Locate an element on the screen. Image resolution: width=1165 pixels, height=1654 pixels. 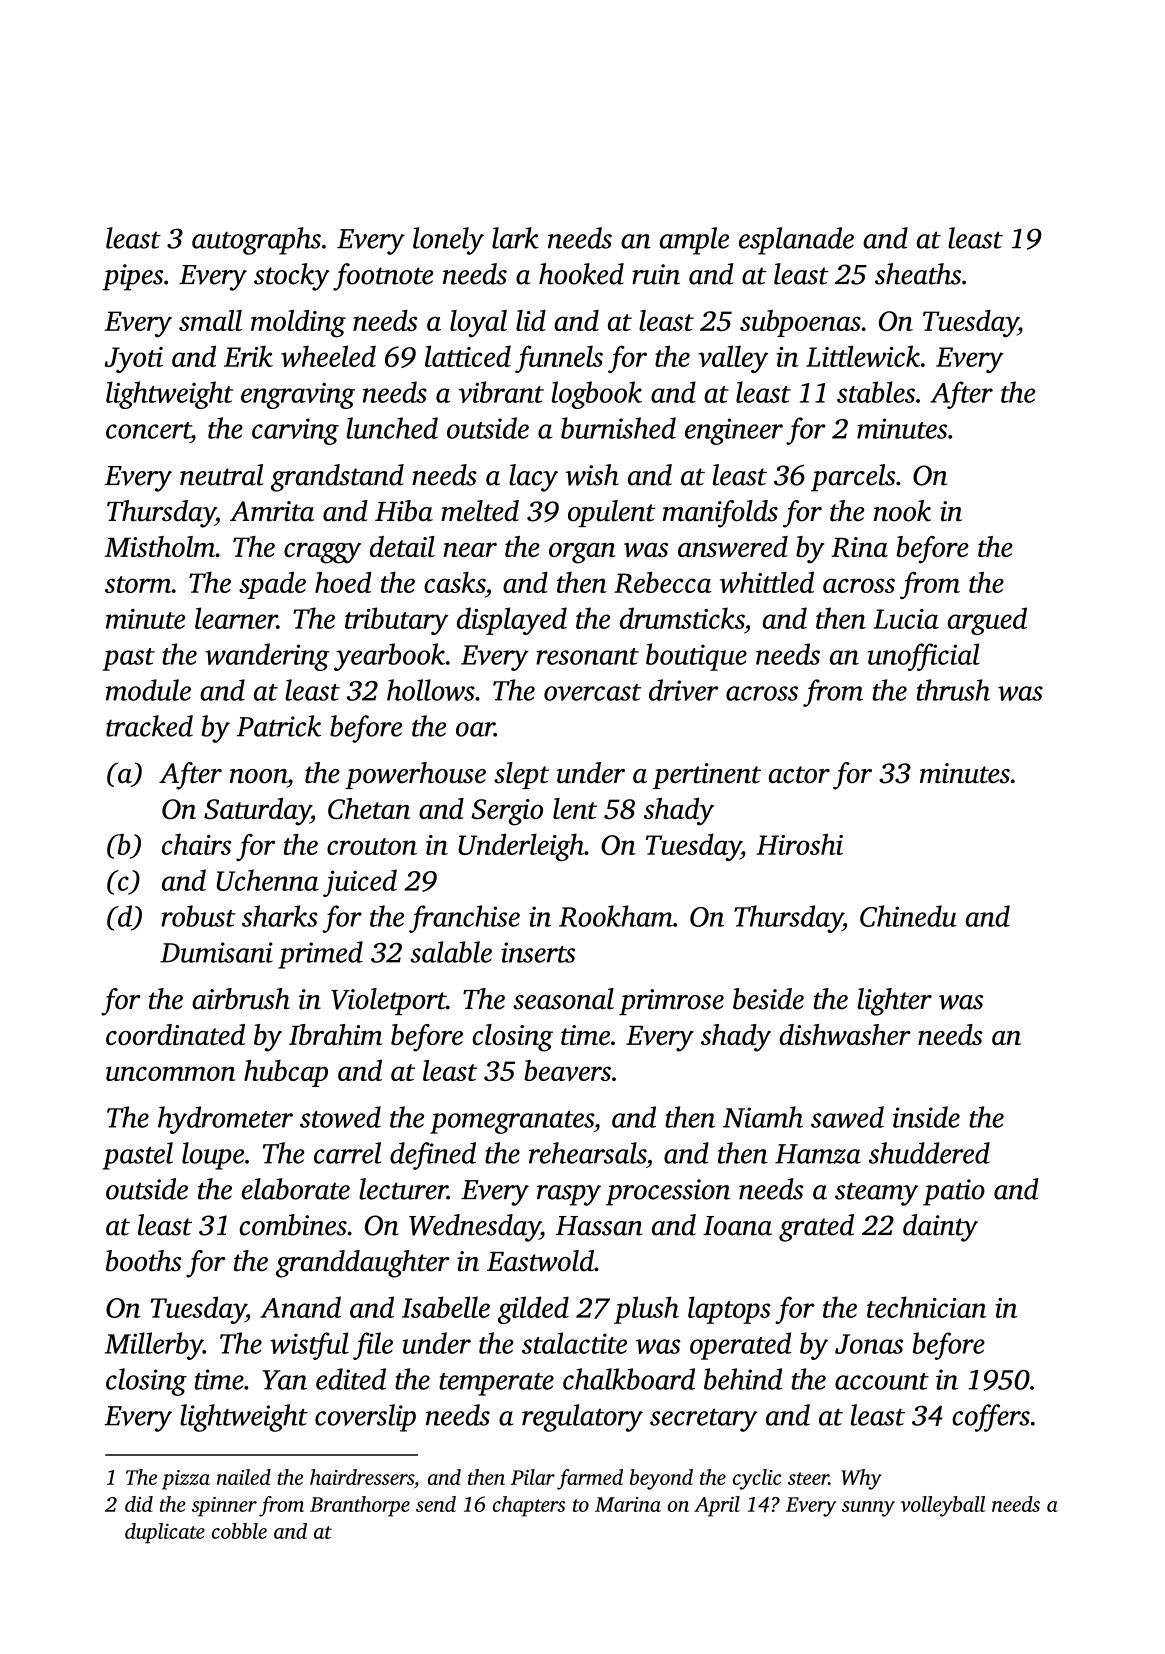
coverslip is located at coordinates (365, 1418).
